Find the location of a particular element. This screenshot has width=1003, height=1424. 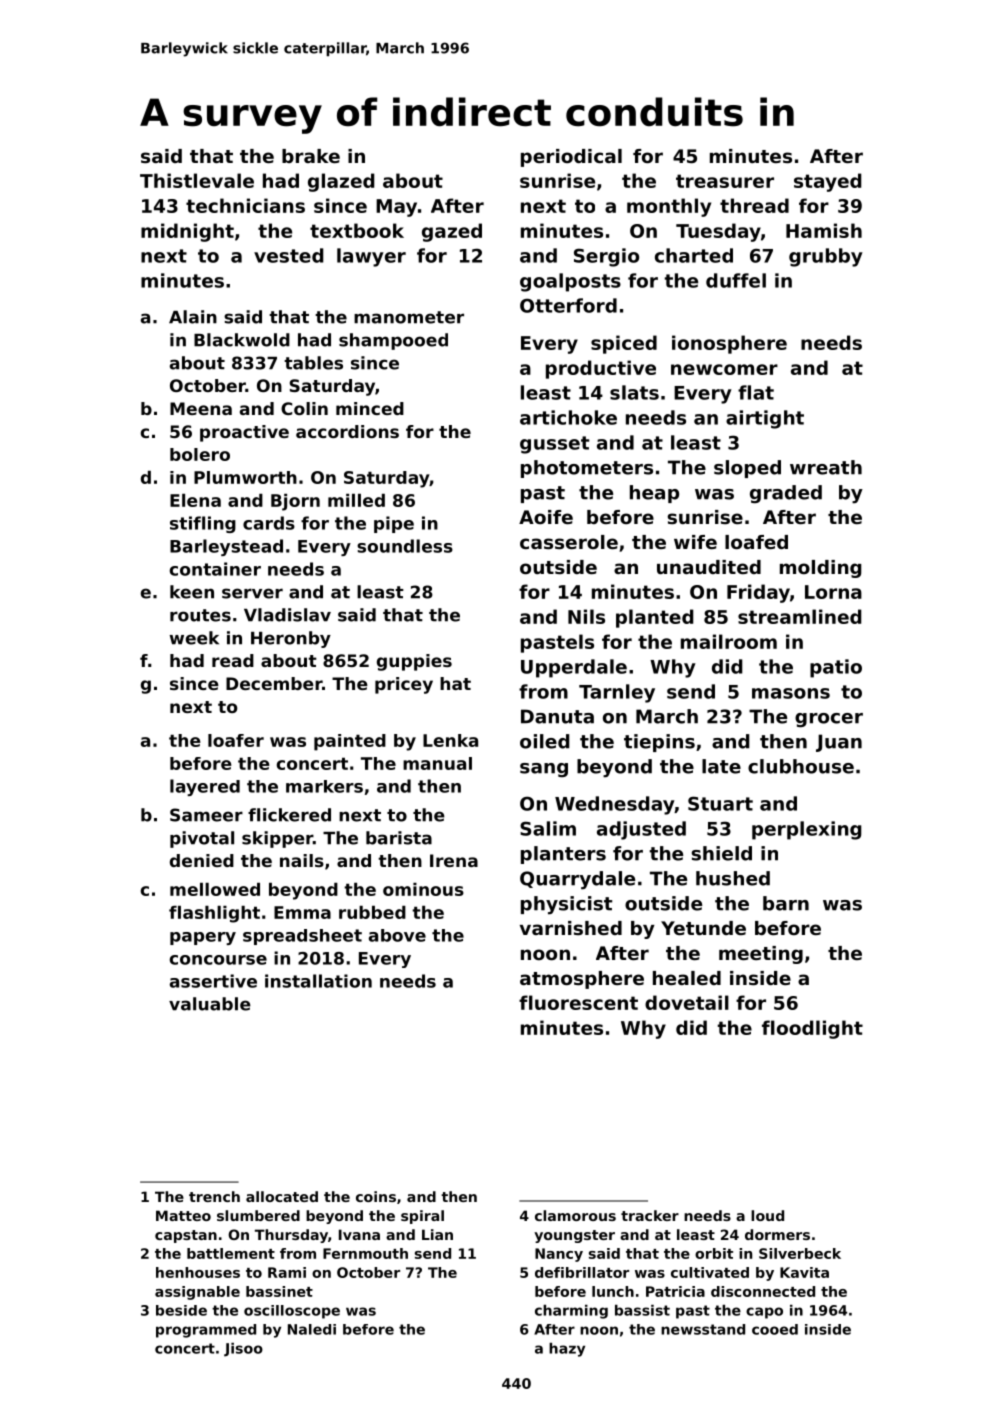

technicians is located at coordinates (245, 205).
